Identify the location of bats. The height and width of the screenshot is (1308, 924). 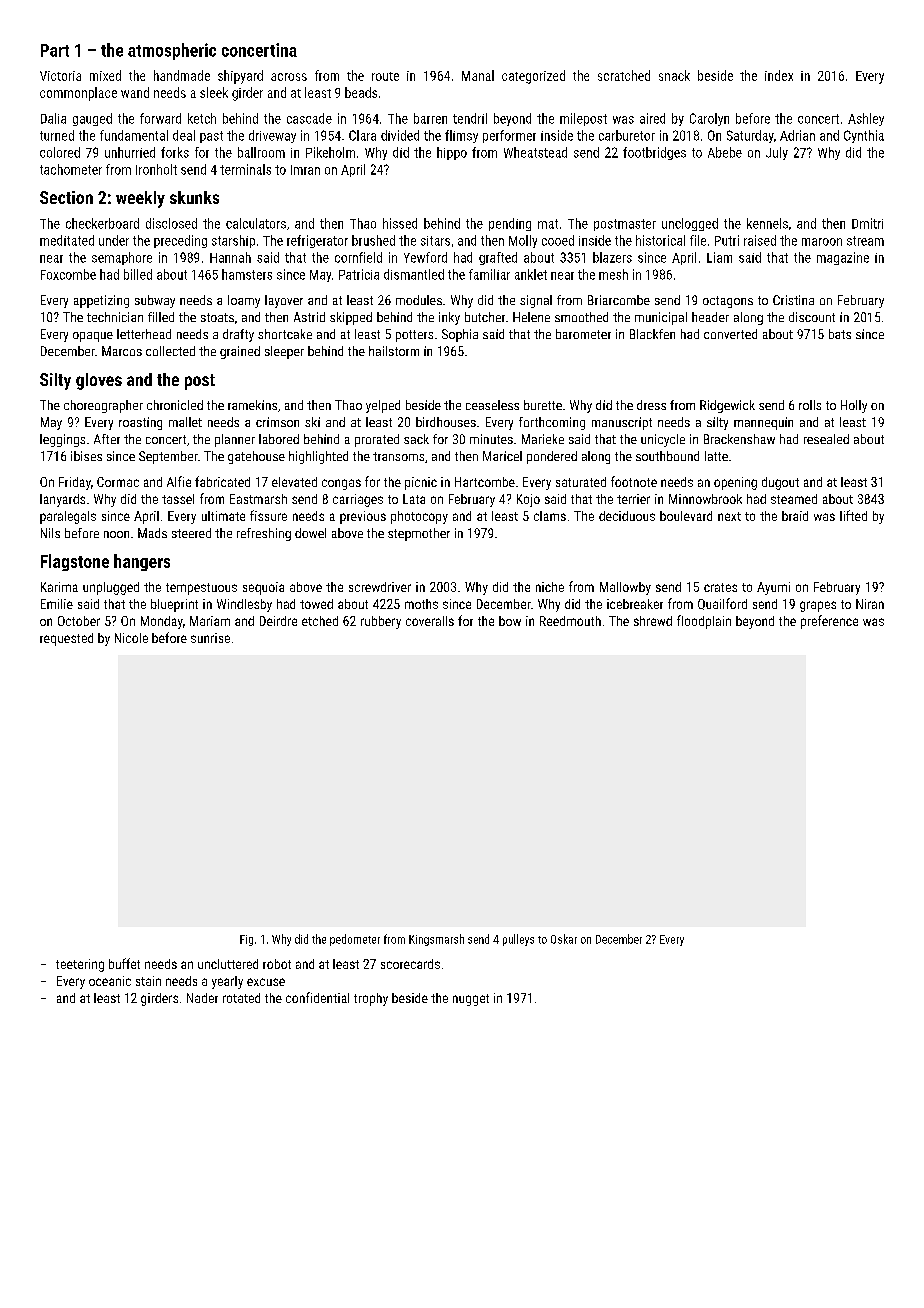
(840, 334).
